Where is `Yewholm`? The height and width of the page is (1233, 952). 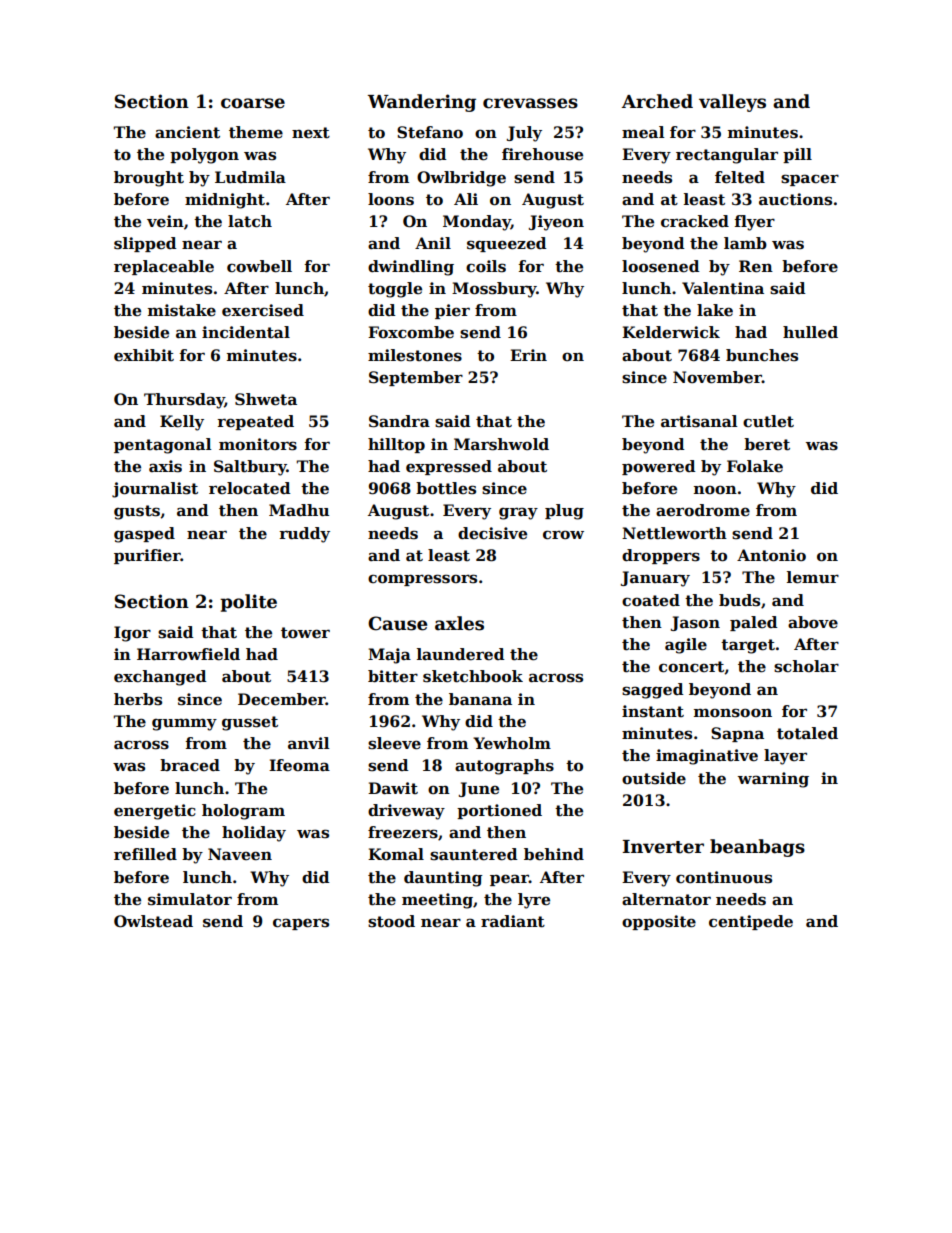
Yewholm is located at coordinates (512, 743).
